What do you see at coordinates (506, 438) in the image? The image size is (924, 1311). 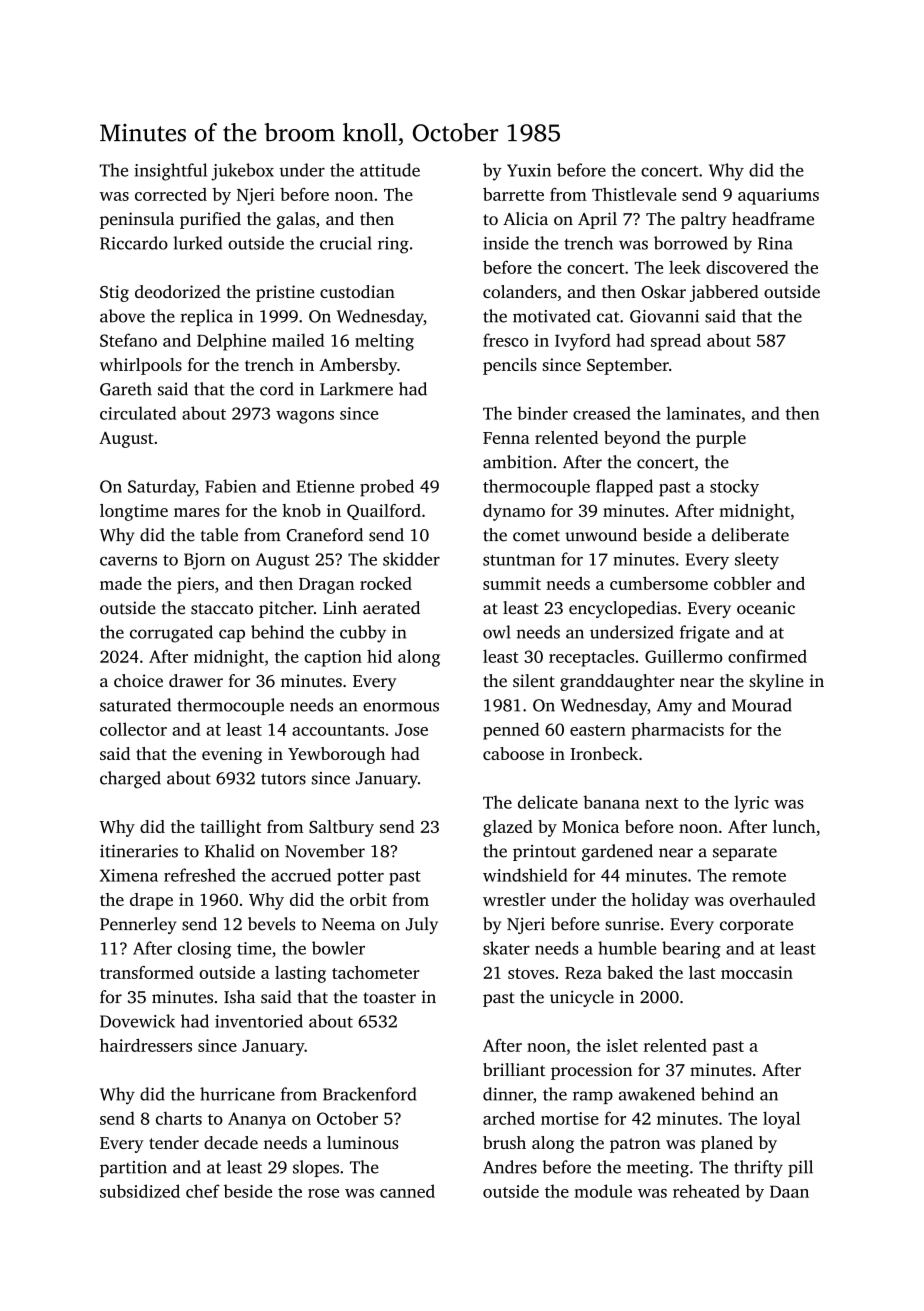 I see `Fenna` at bounding box center [506, 438].
